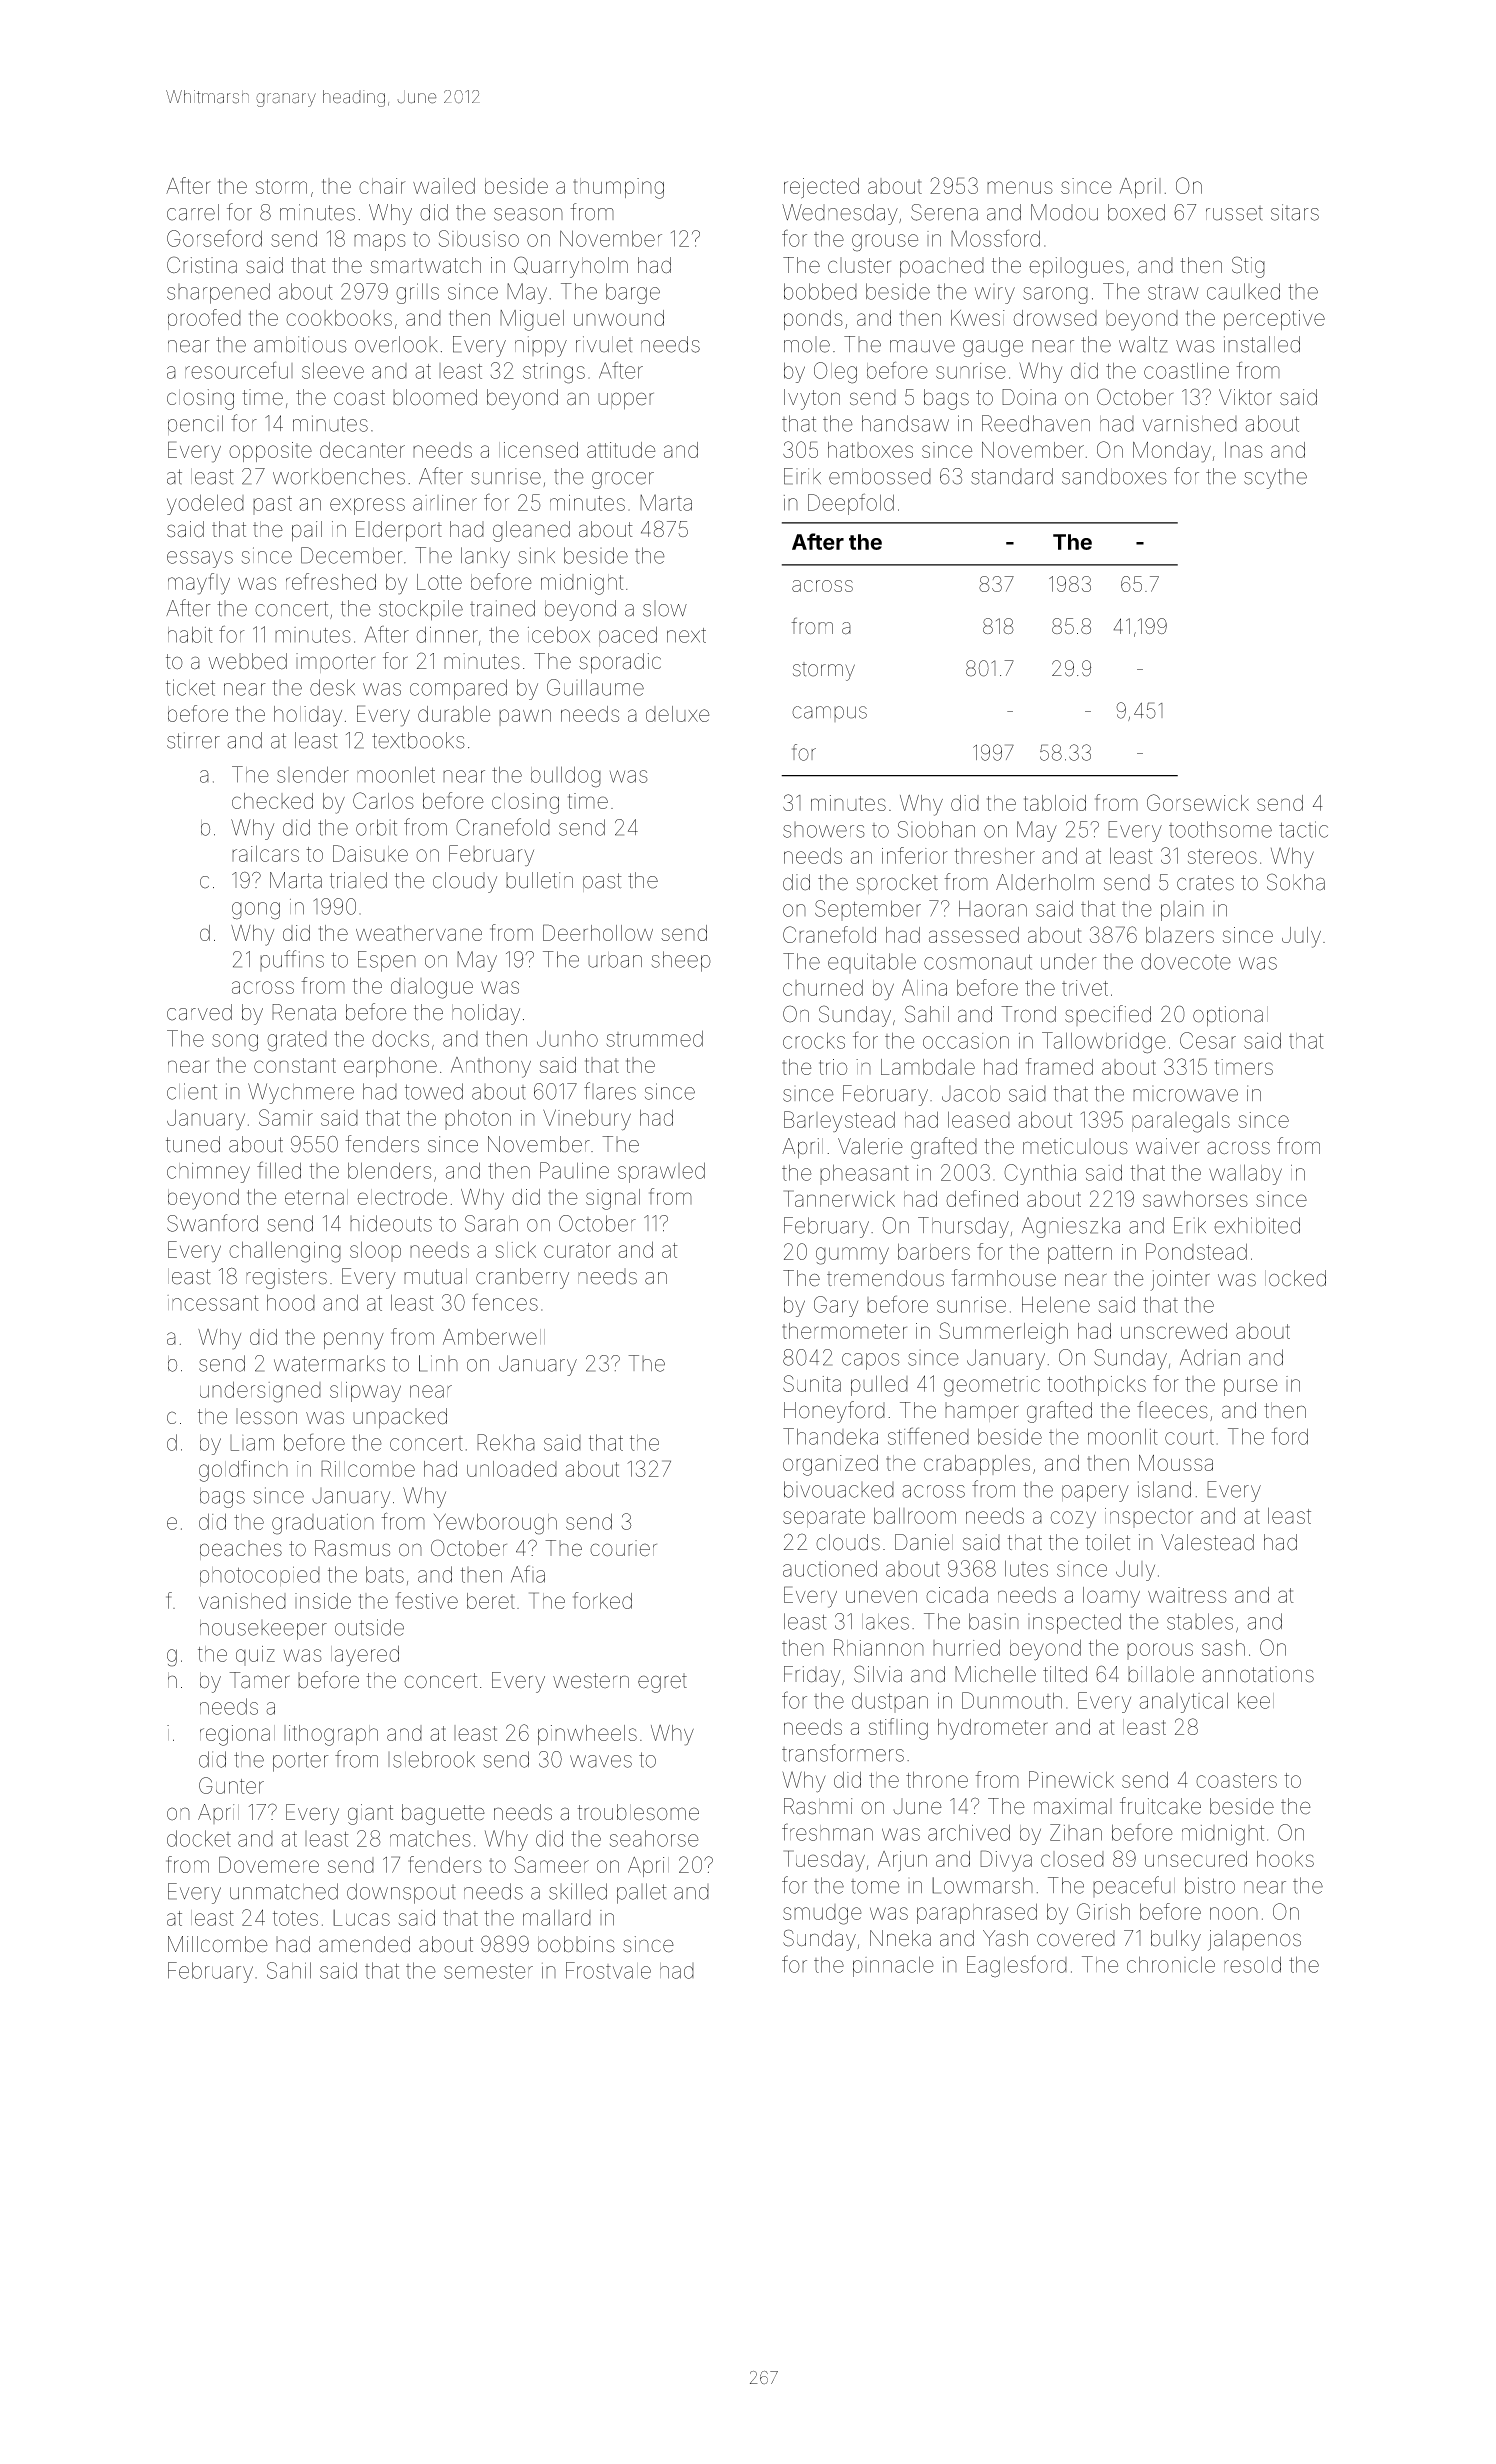 Image resolution: width=1496 pixels, height=2464 pixels. Describe the element at coordinates (1020, 187) in the screenshot. I see `menus` at that location.
